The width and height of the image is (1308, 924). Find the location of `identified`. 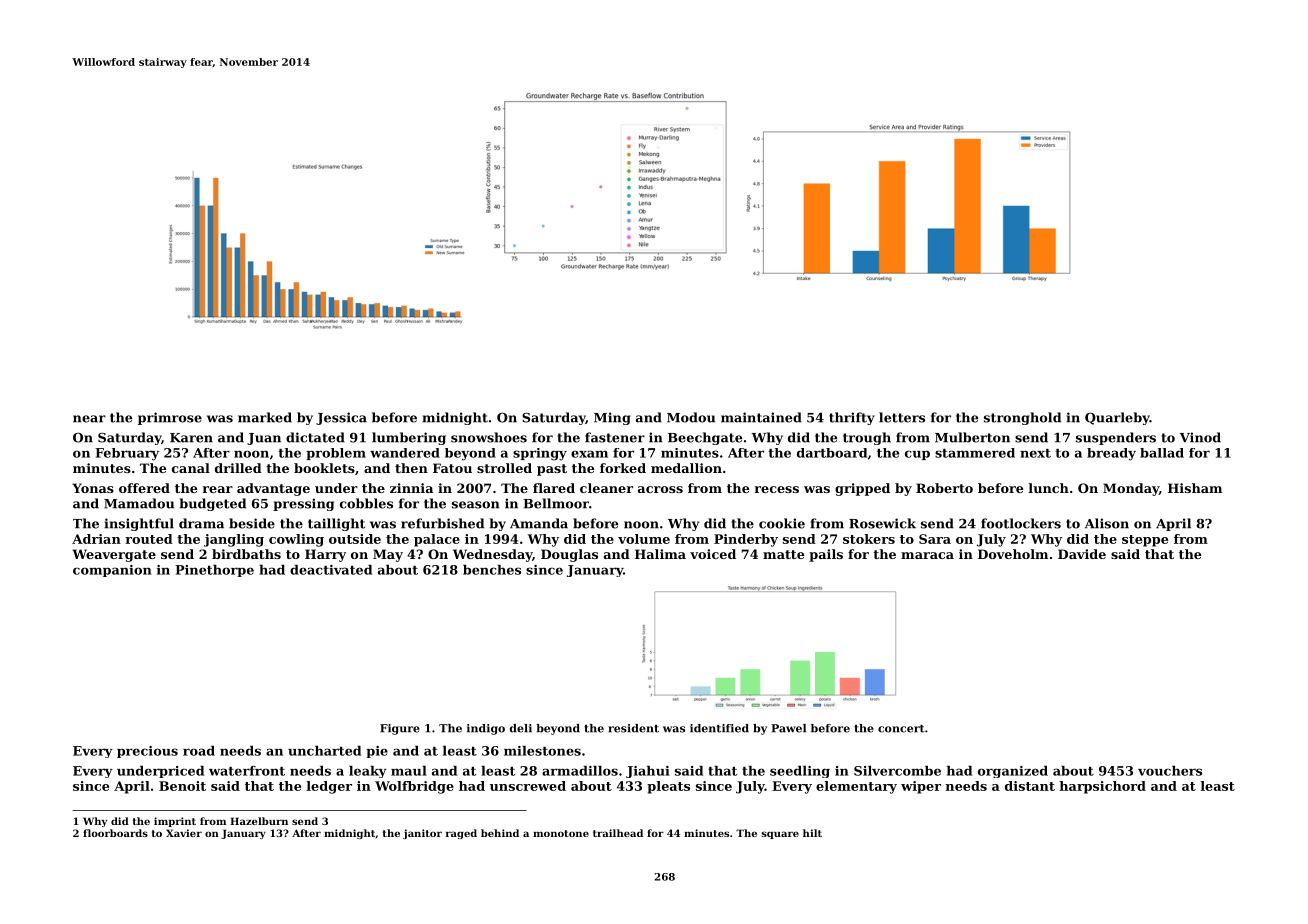

identified is located at coordinates (719, 728).
